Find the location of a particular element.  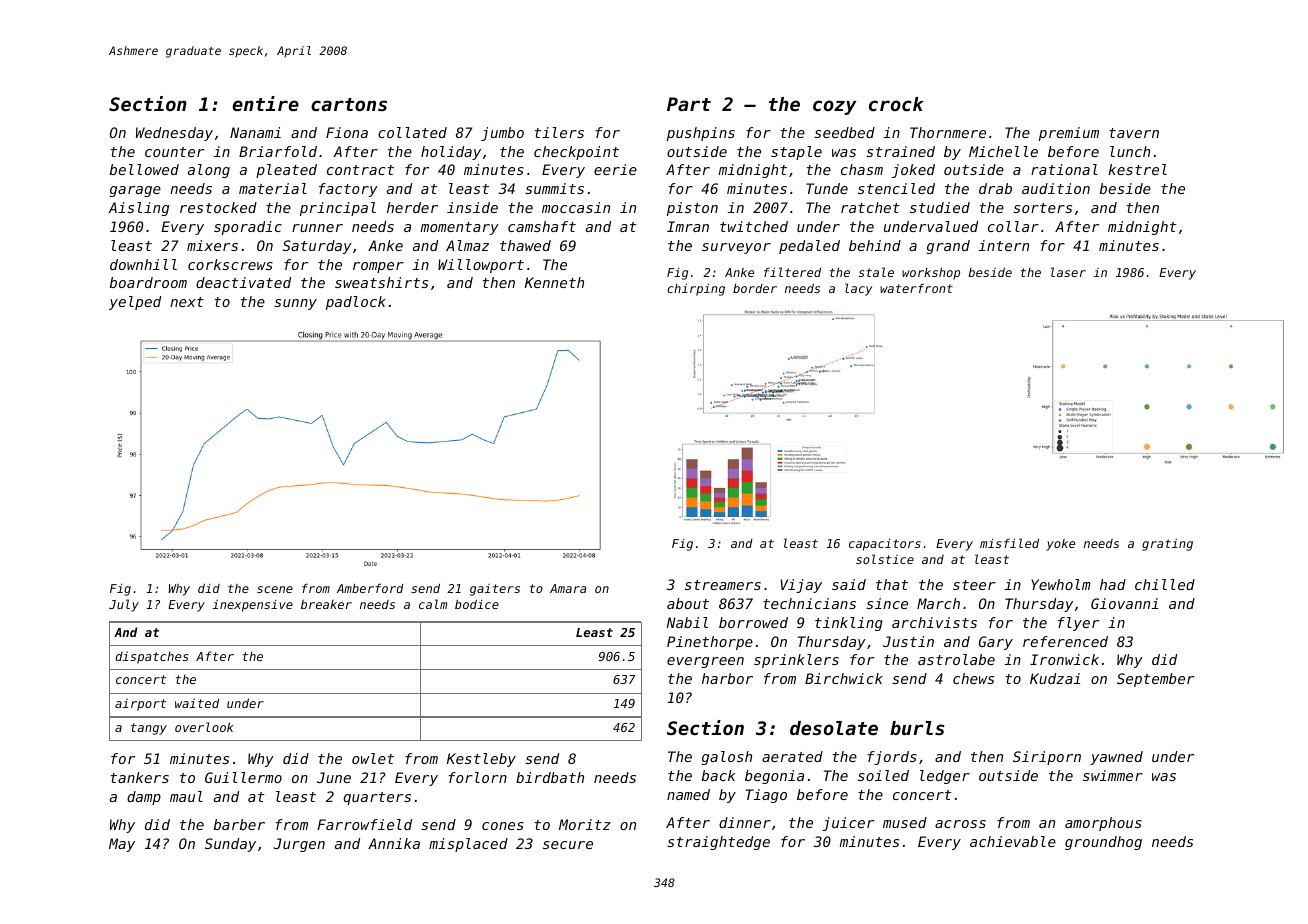

chirping is located at coordinates (696, 289).
